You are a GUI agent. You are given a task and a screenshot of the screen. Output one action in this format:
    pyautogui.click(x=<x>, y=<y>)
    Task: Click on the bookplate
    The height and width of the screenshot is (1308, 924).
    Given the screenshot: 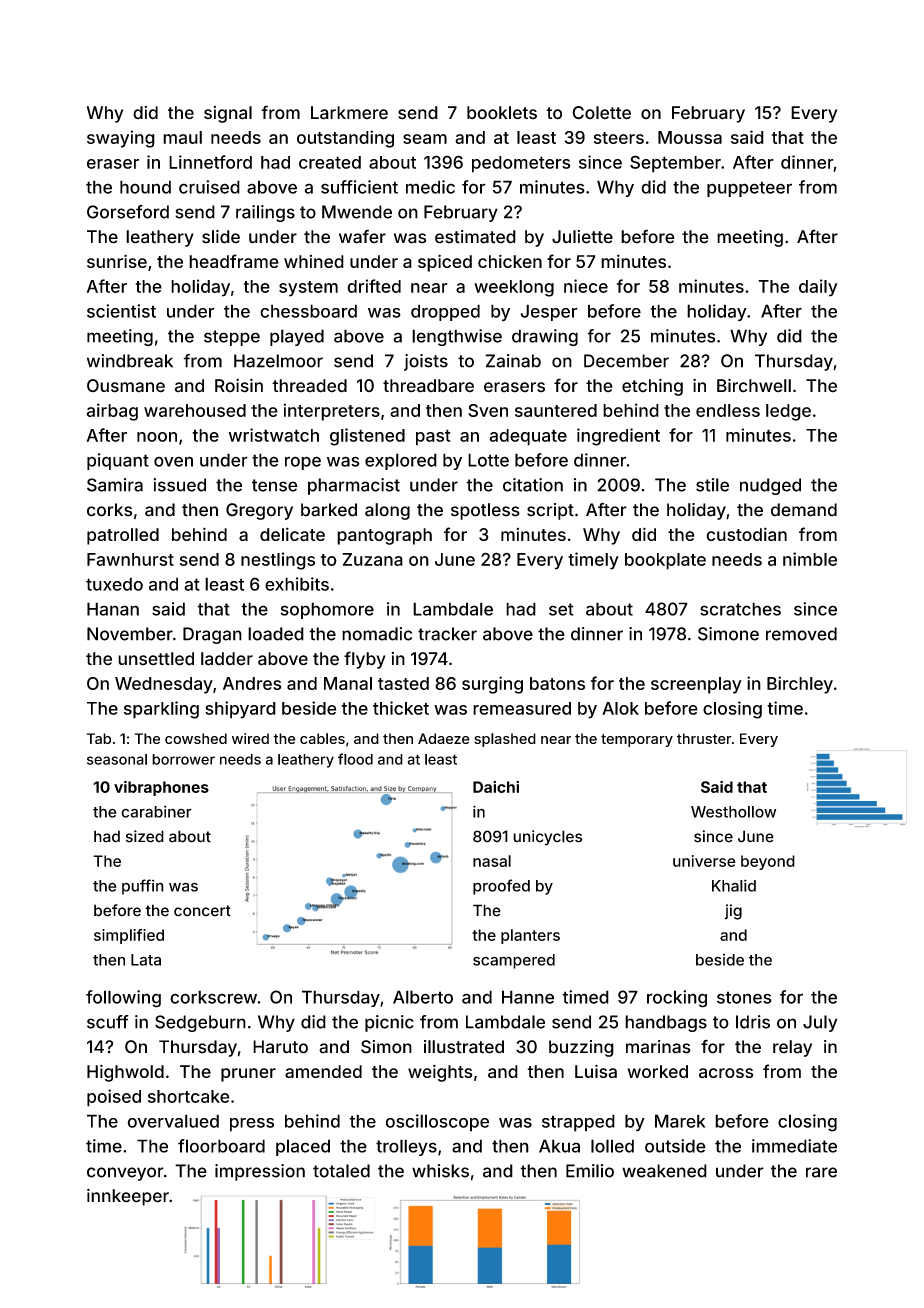 What is the action you would take?
    pyautogui.click(x=665, y=561)
